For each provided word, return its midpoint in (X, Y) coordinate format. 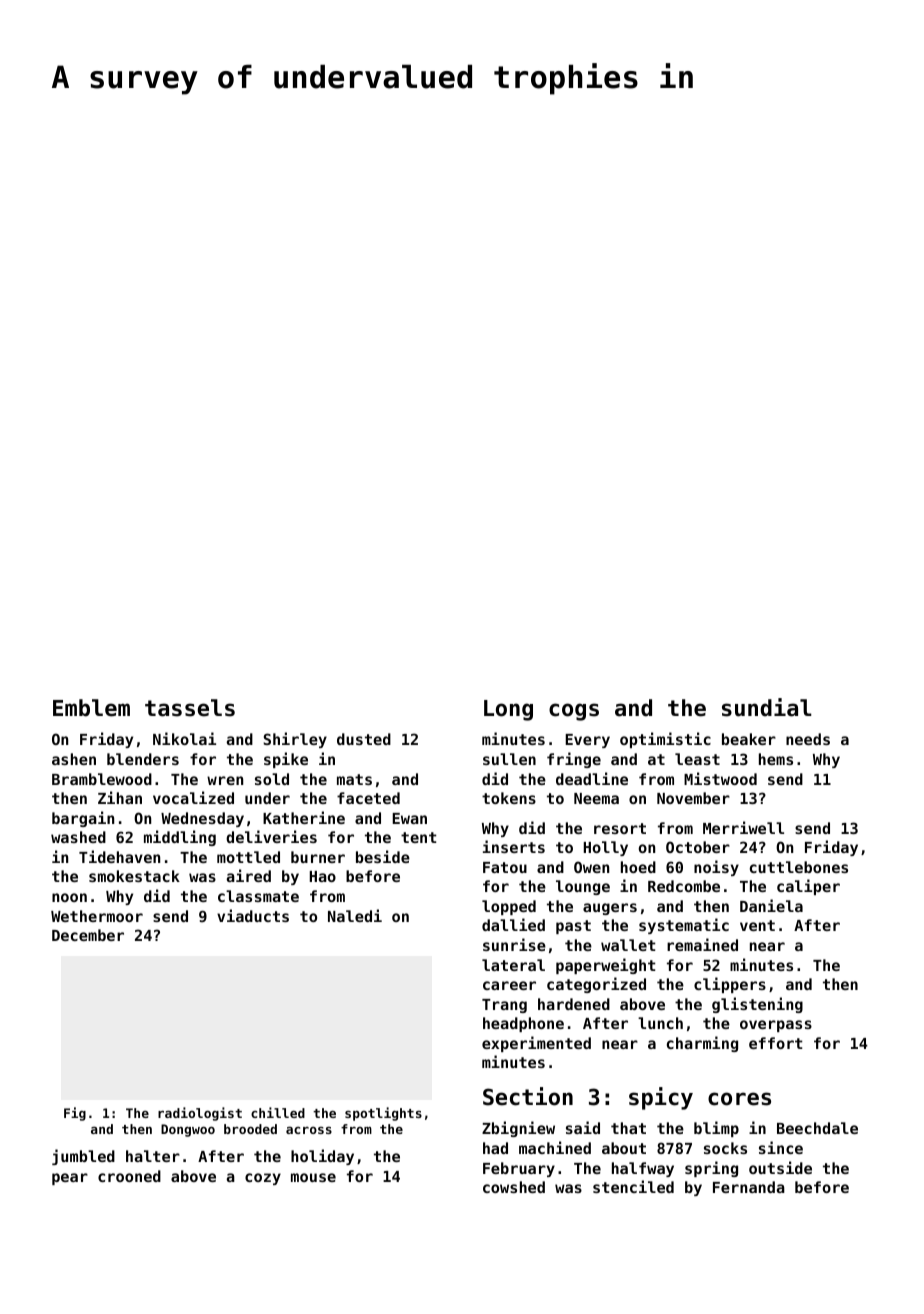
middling (180, 838)
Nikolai (184, 738)
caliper (808, 887)
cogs (574, 712)
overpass (776, 1026)
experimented (536, 1044)
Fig (75, 1114)
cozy (263, 1179)
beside (383, 856)
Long (508, 710)
